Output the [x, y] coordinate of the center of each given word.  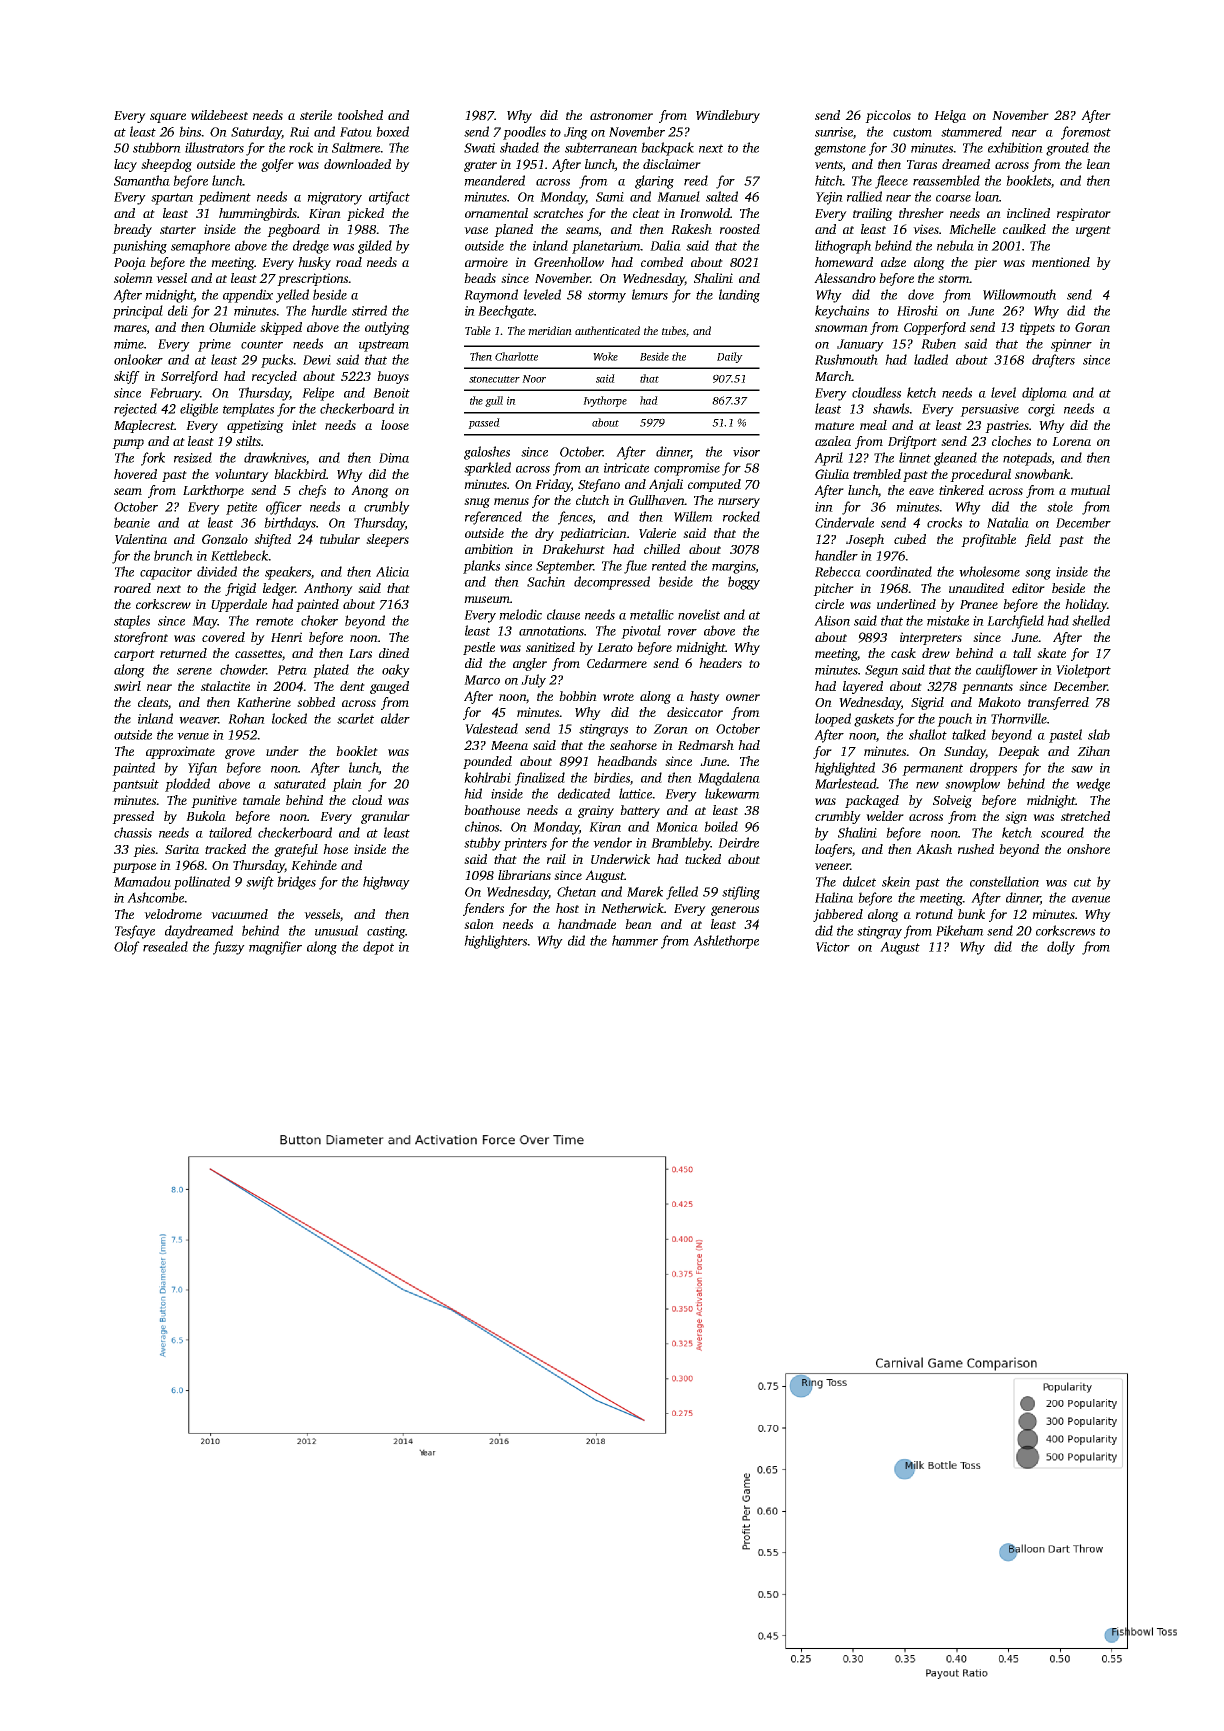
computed [714, 485]
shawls [891, 408]
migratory [334, 198]
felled [682, 893]
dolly [1061, 948]
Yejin [829, 198]
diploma [1044, 394]
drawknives [275, 457]
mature [834, 426]
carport [134, 655]
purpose [134, 868]
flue [635, 567]
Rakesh [691, 229]
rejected [135, 410]
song [1038, 575]
